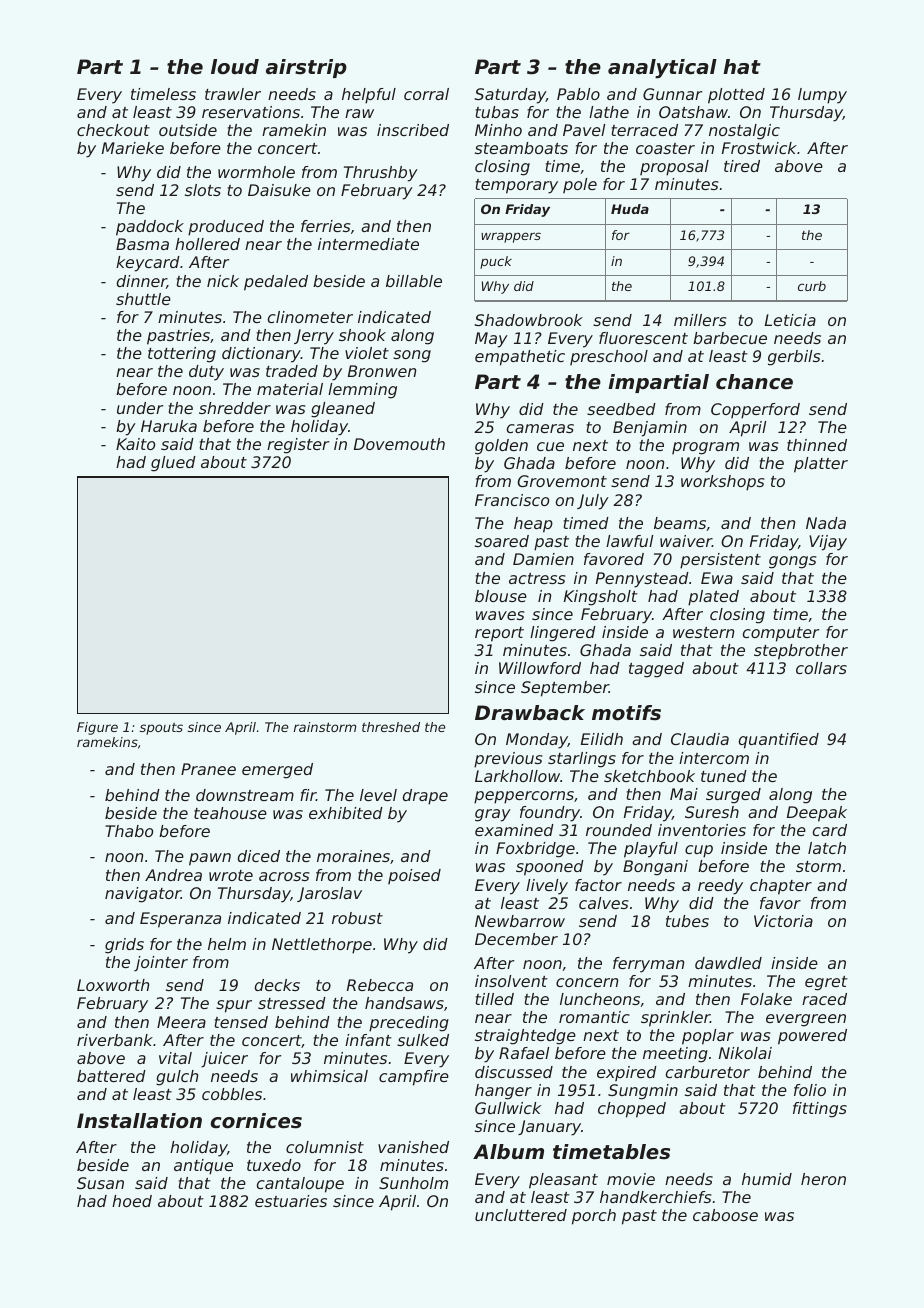  Describe the element at coordinates (276, 283) in the image. I see `pedaled` at that location.
